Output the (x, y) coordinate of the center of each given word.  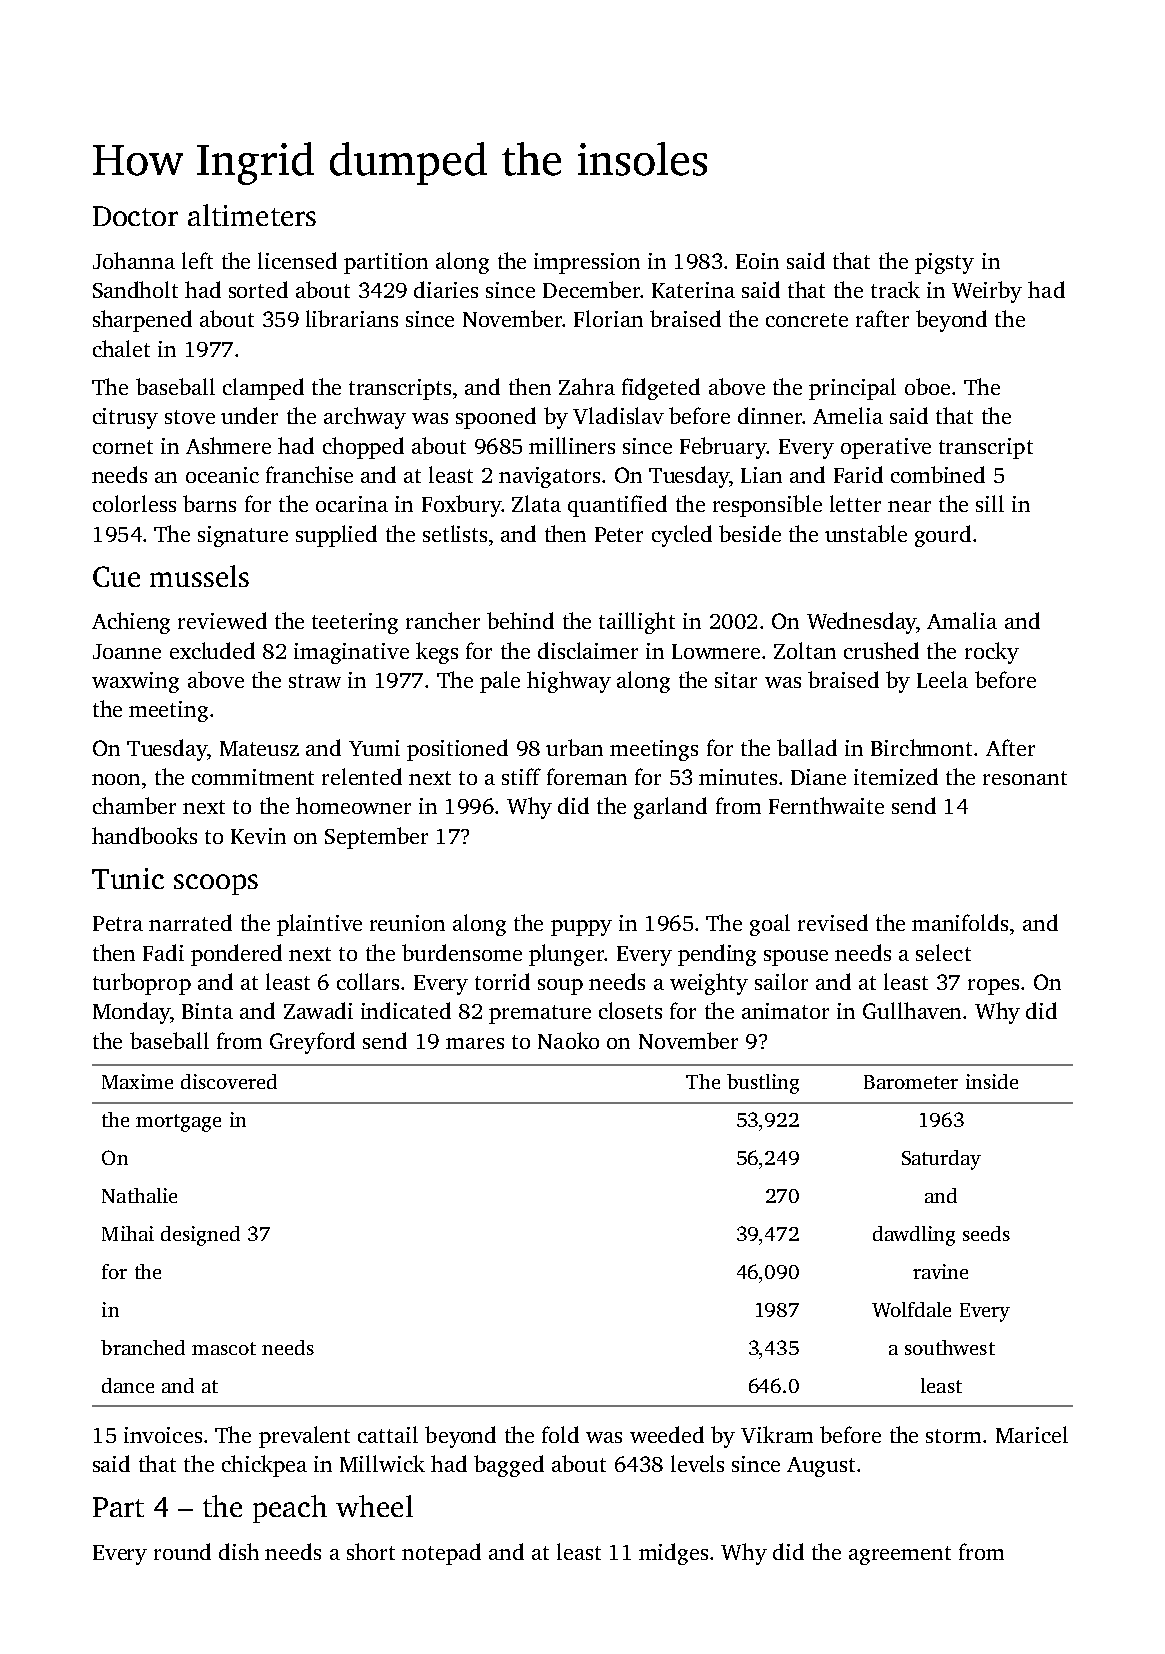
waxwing (135, 682)
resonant (1025, 778)
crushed (881, 650)
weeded (667, 1434)
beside (750, 533)
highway (569, 682)
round (182, 1551)
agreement (900, 1555)
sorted (258, 289)
